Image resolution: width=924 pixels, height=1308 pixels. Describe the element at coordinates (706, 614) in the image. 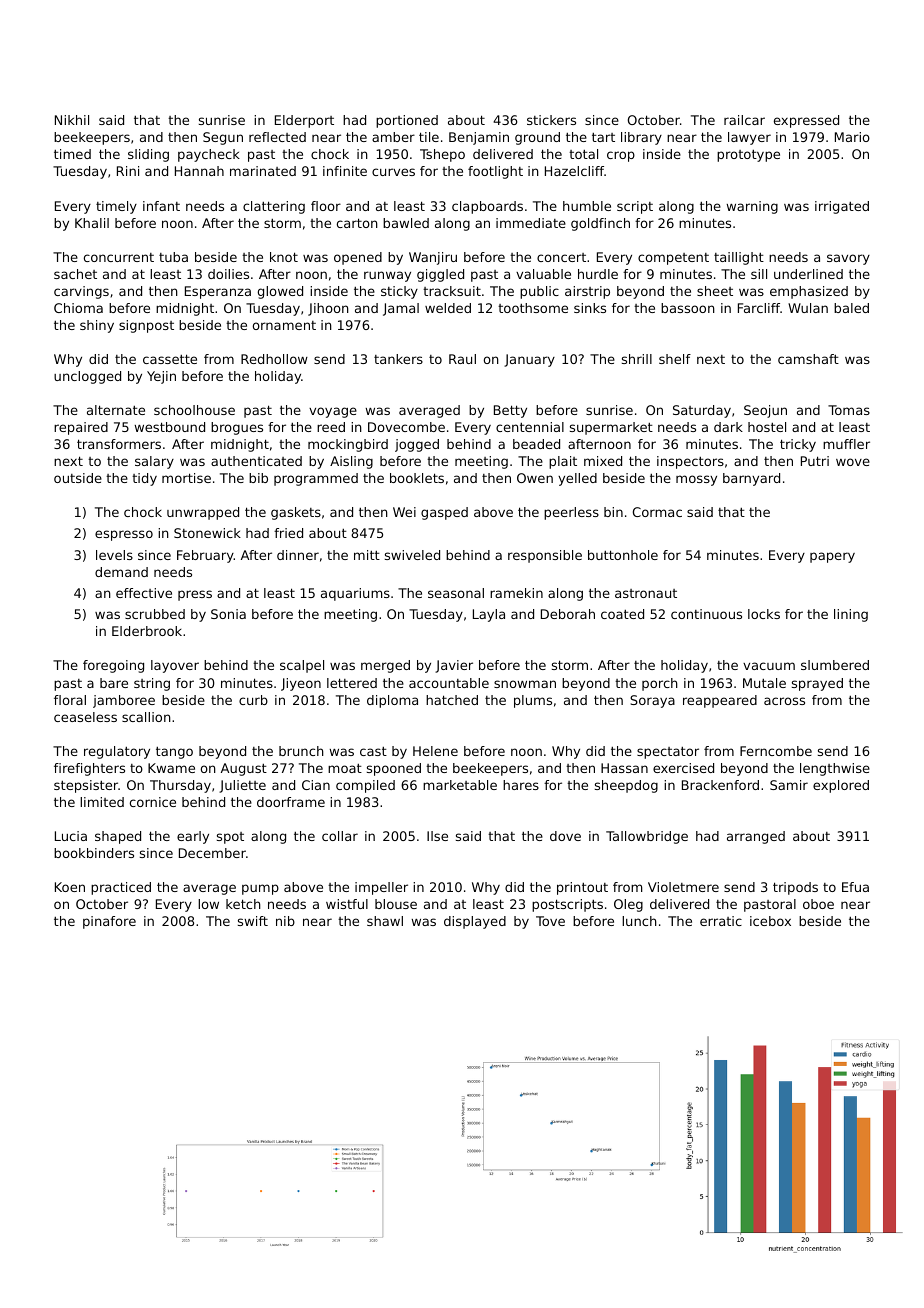

I see `continuous` at that location.
